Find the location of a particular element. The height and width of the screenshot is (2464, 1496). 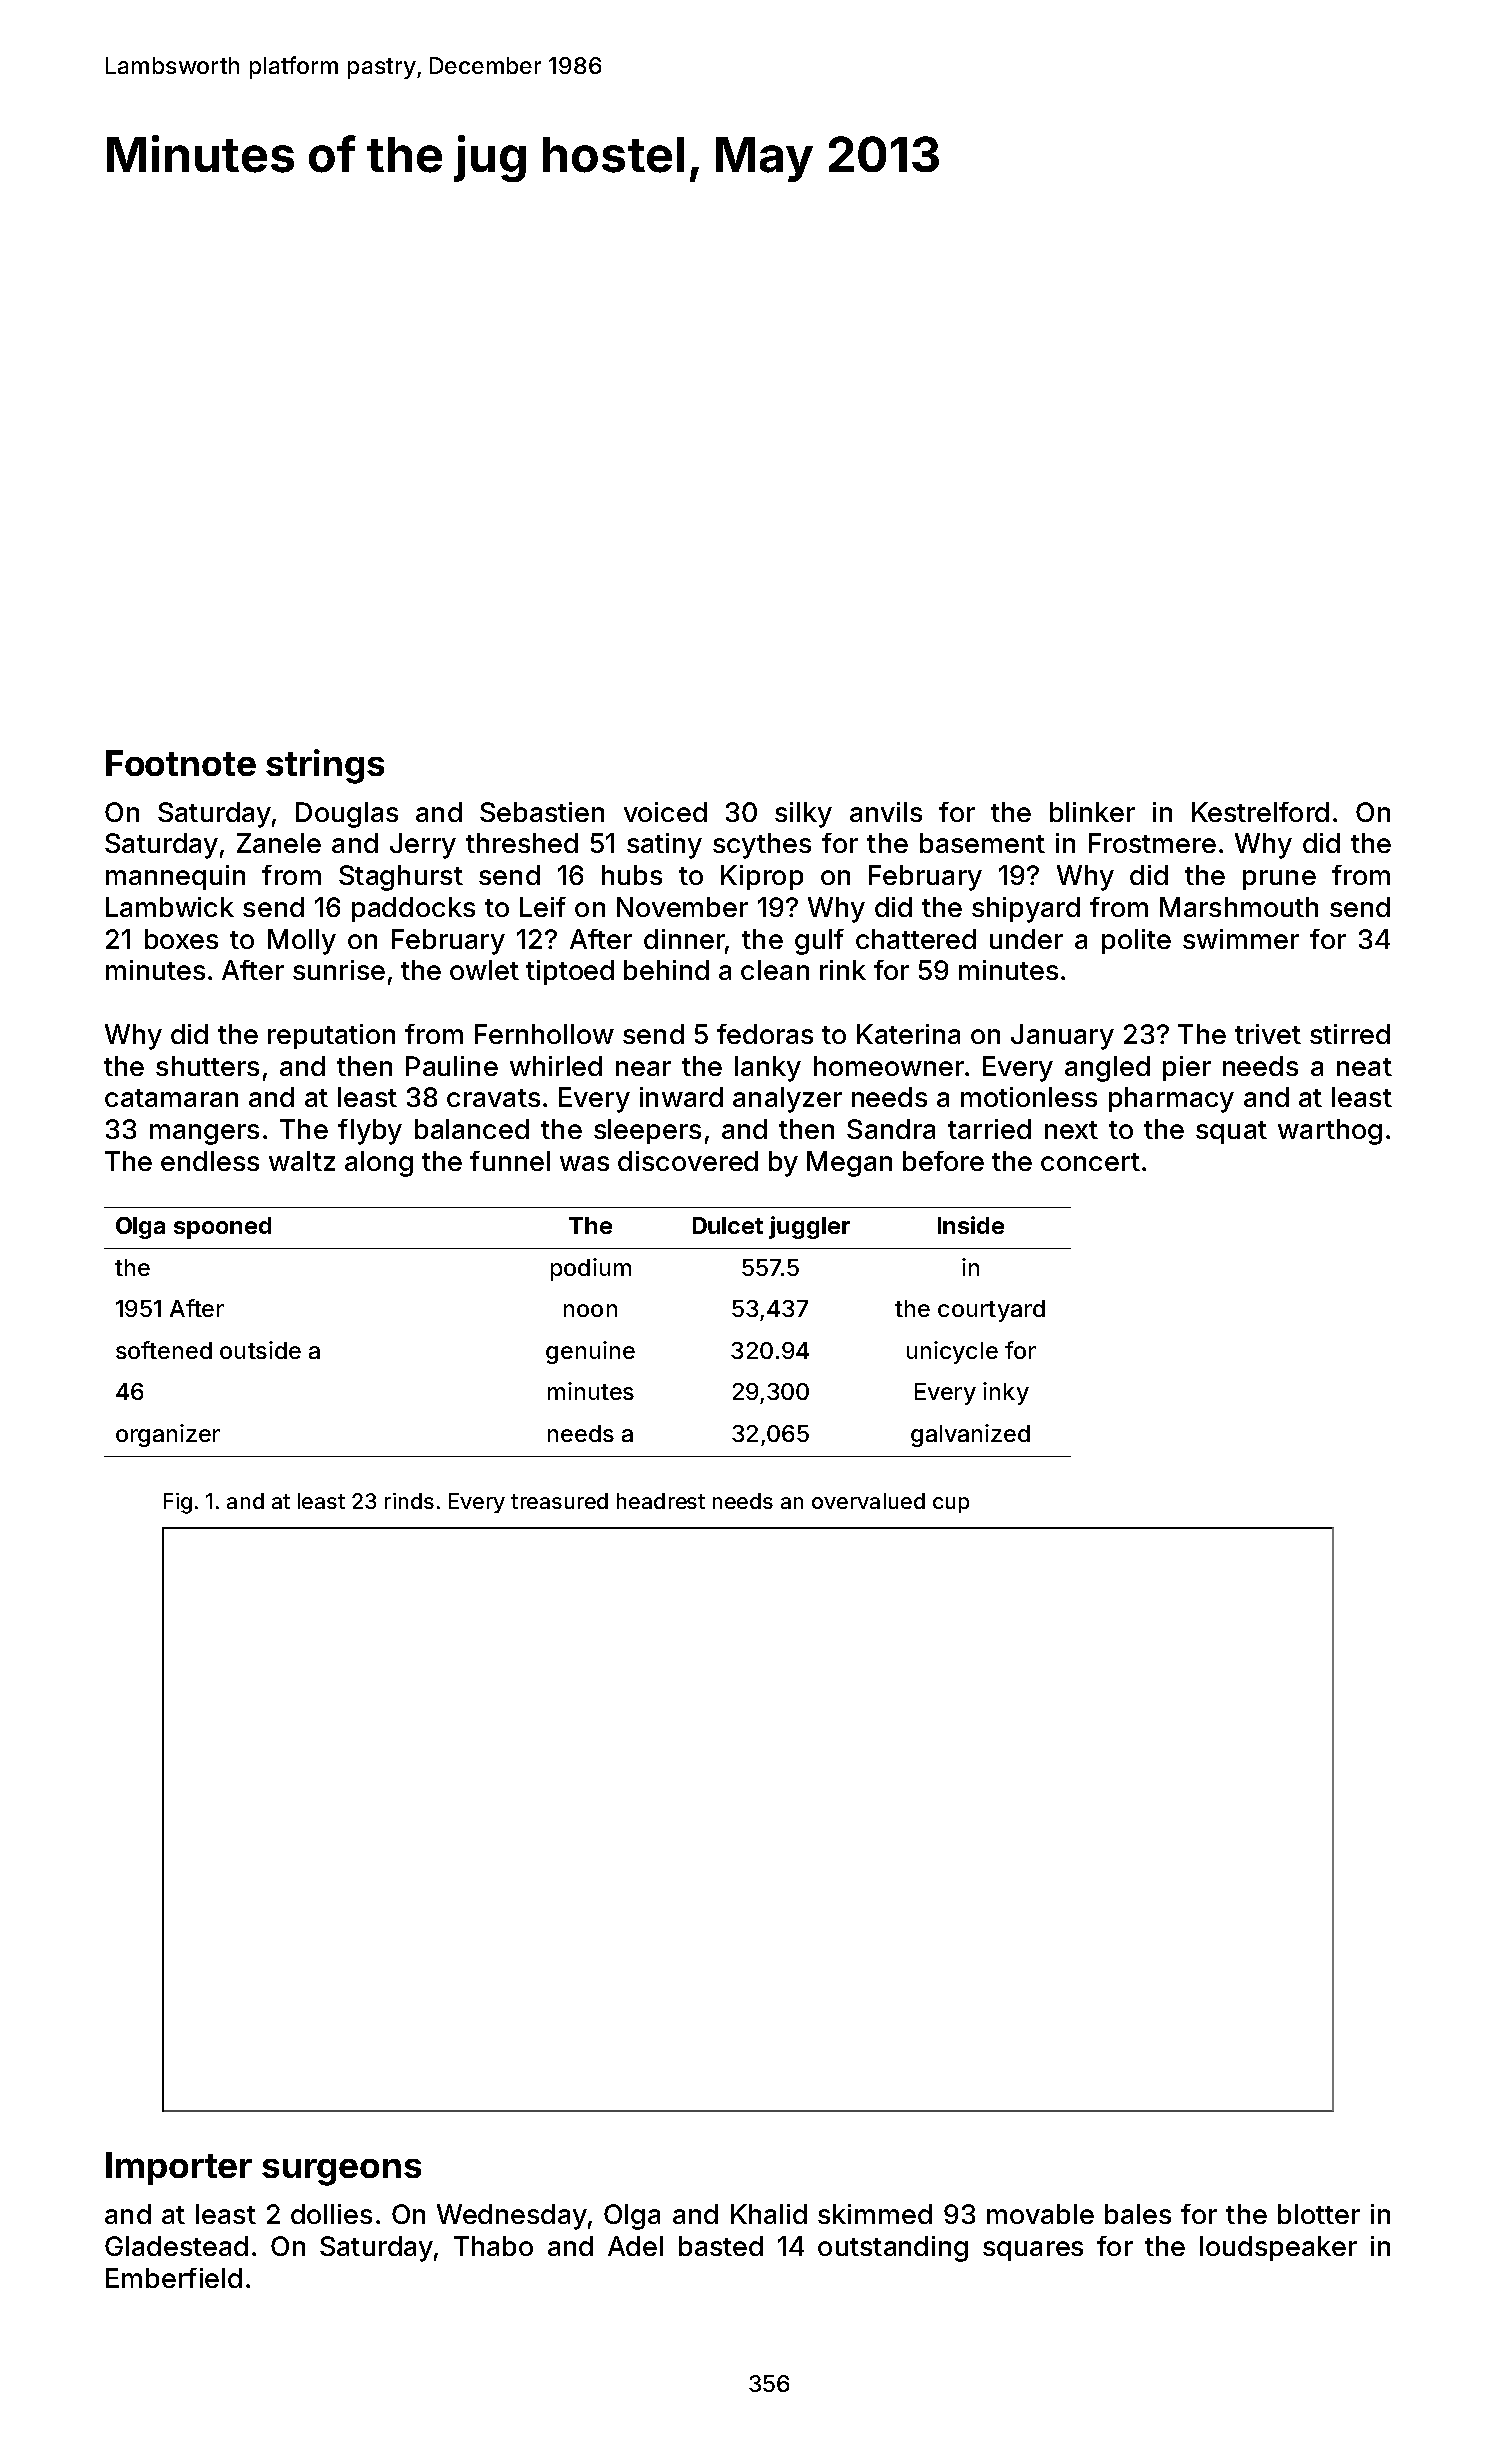

near is located at coordinates (643, 1068).
